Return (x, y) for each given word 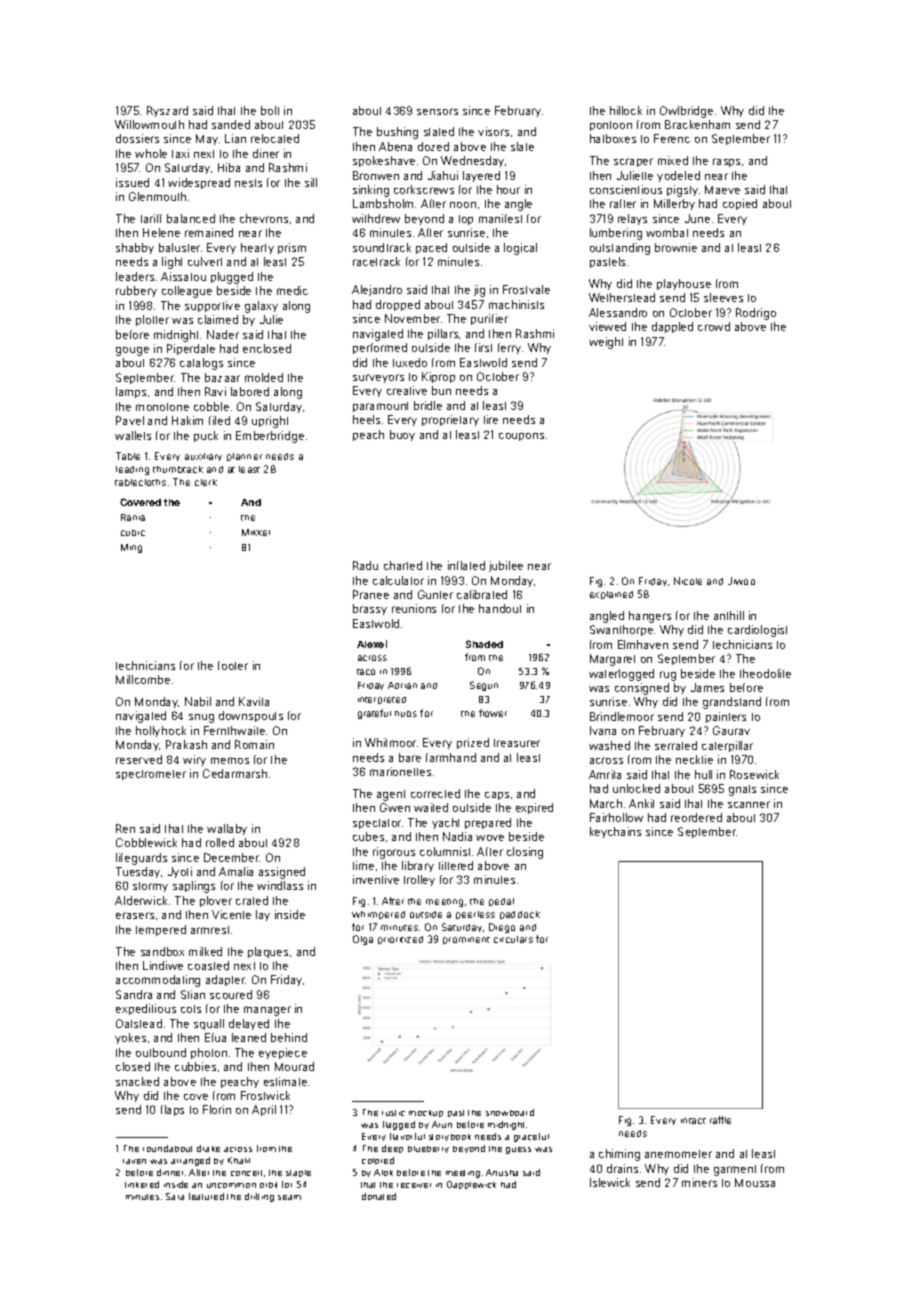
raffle (720, 1120)
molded (264, 377)
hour (508, 189)
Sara (175, 1196)
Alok (383, 1172)
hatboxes (613, 138)
